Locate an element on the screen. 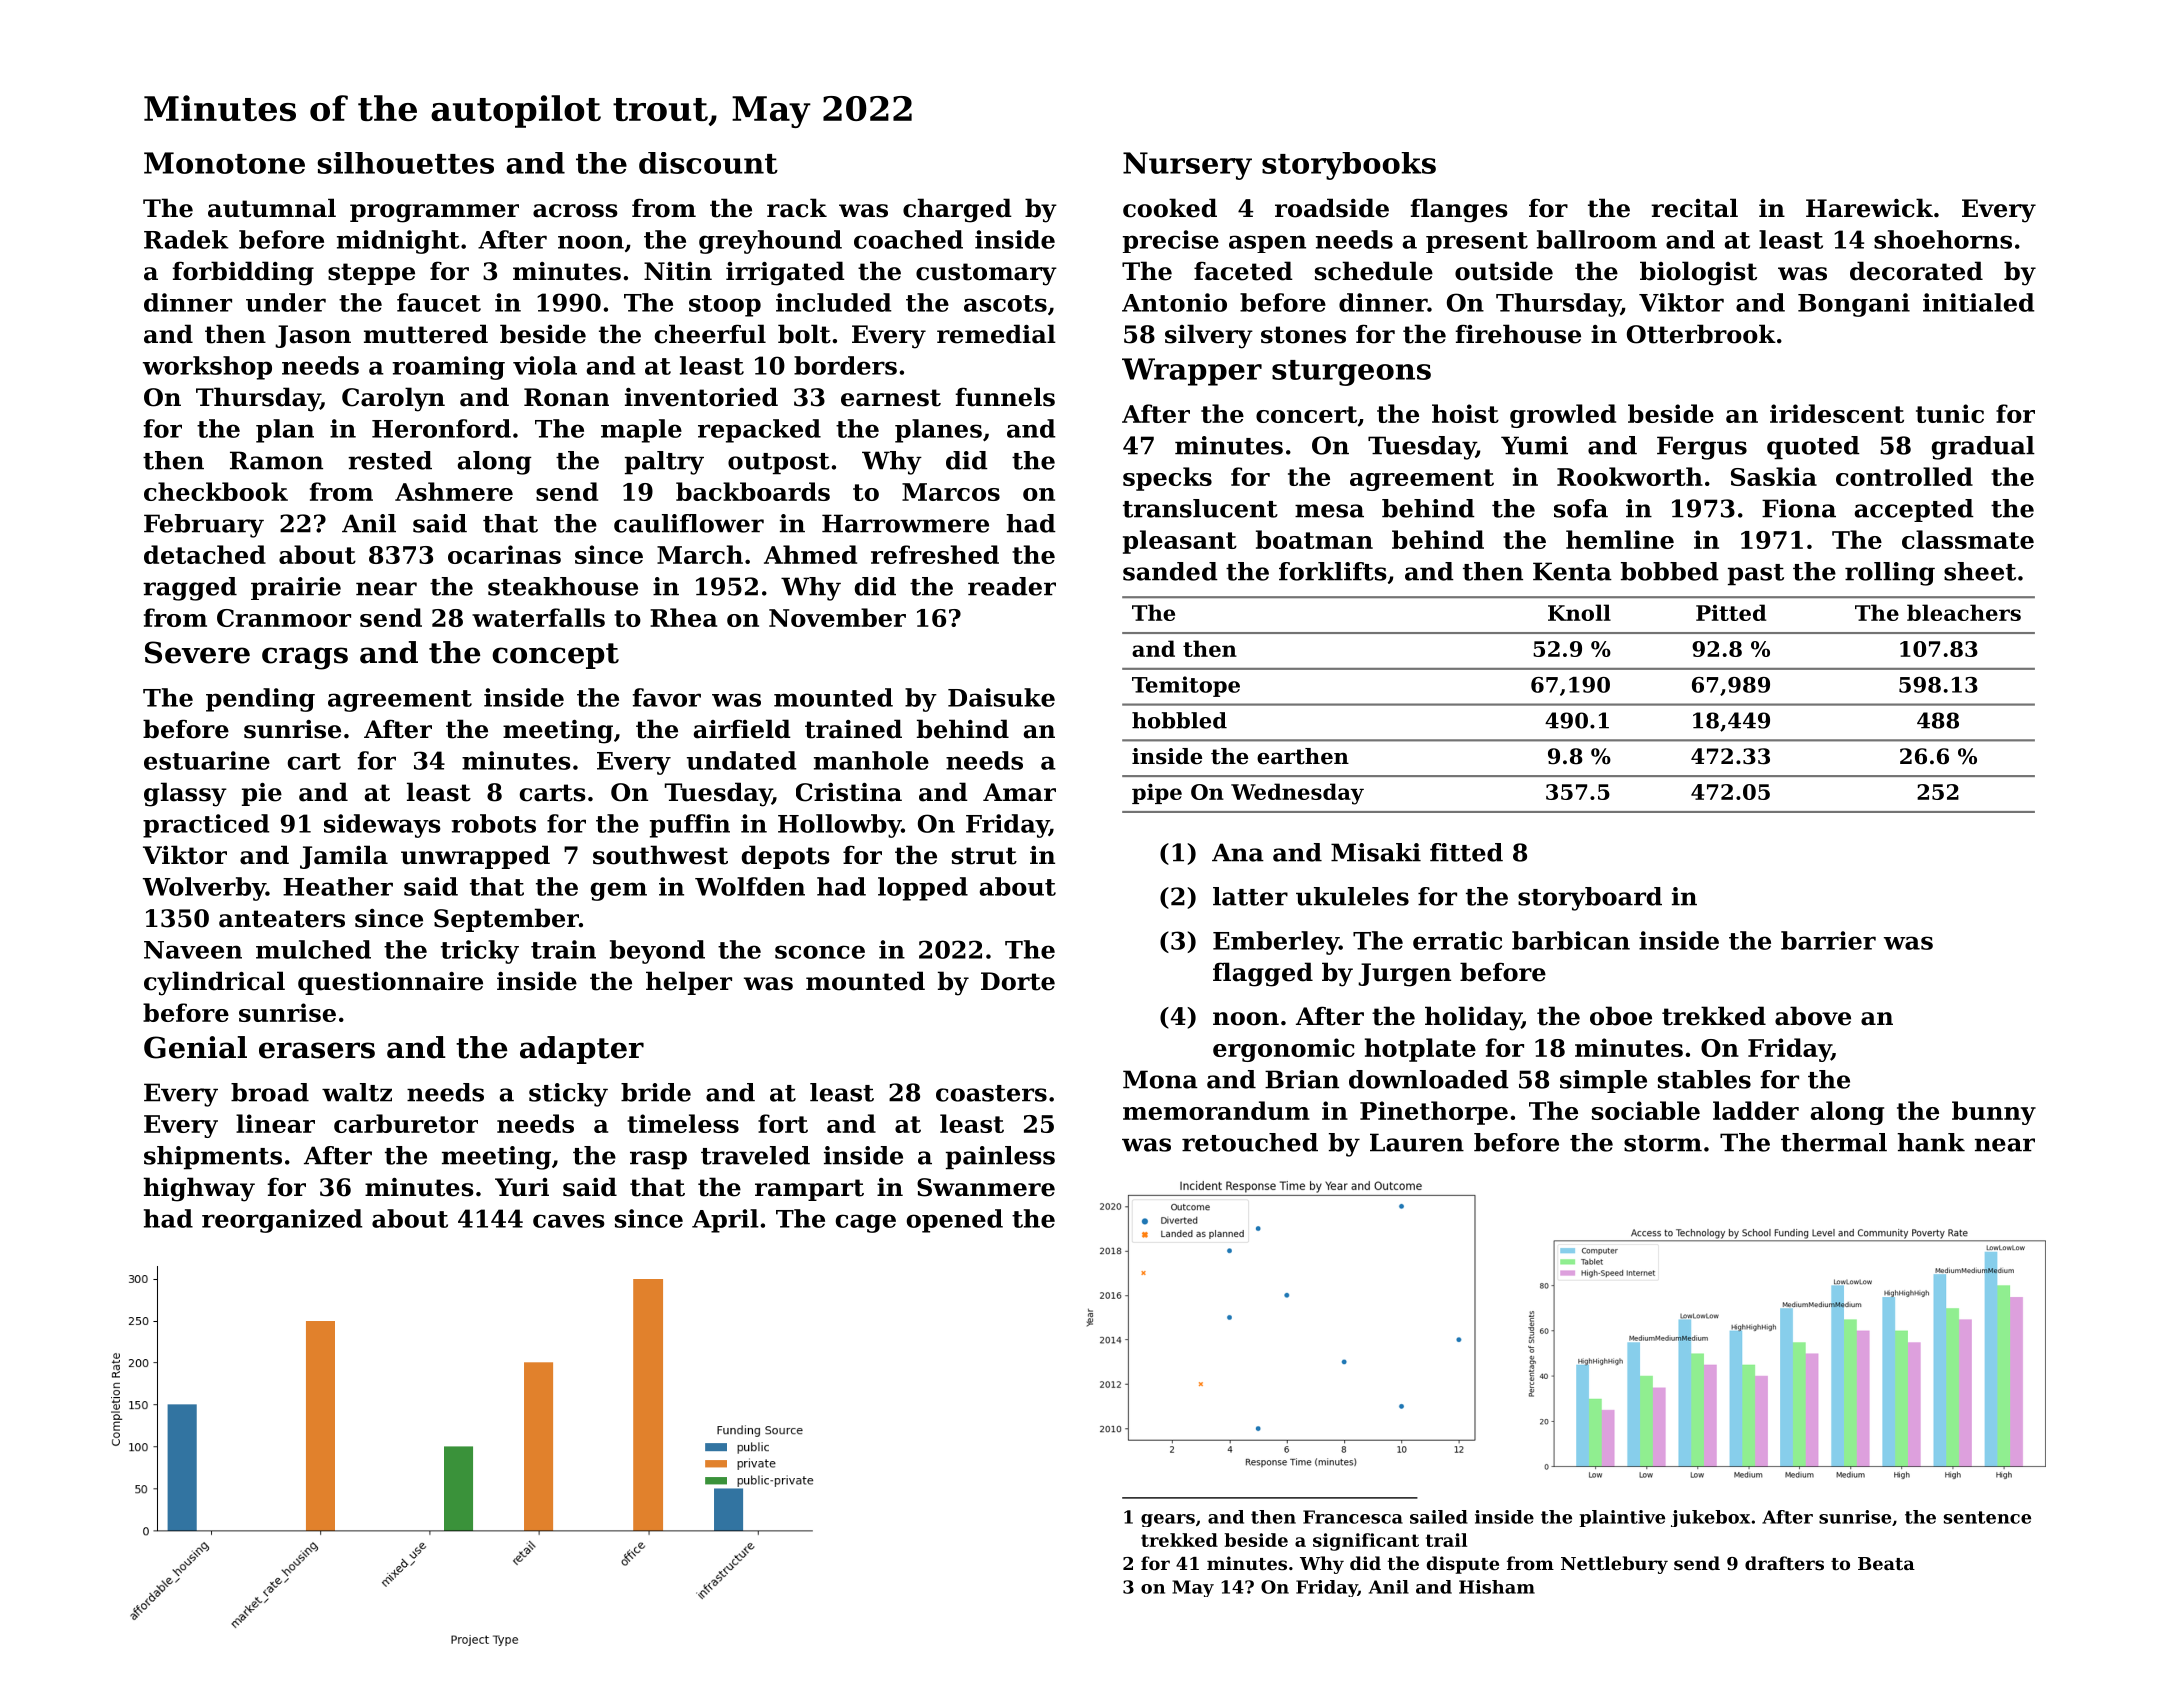 The width and height of the screenshot is (2178, 1683). Temitope is located at coordinates (1186, 686).
